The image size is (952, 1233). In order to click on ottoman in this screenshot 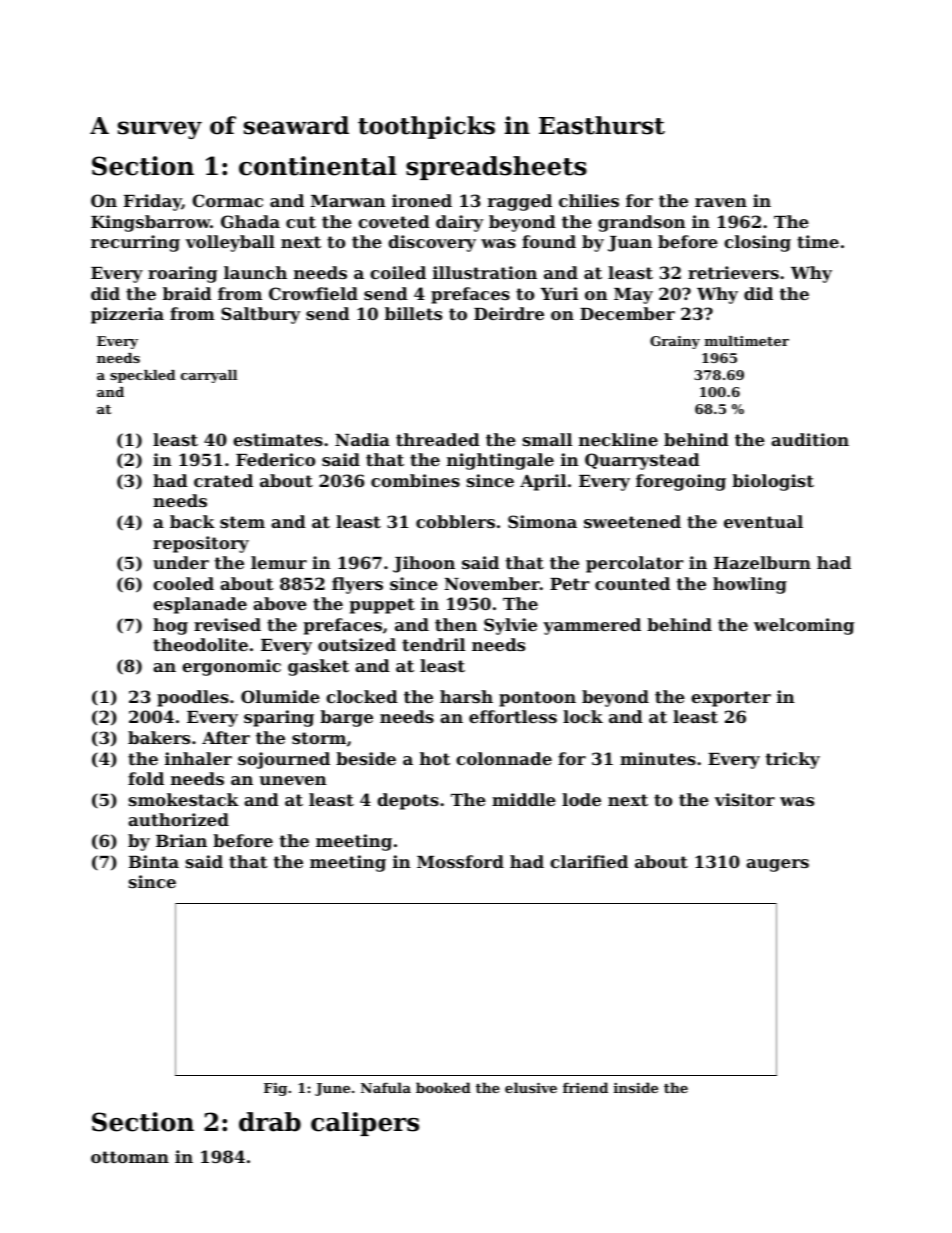, I will do `click(130, 1157)`.
